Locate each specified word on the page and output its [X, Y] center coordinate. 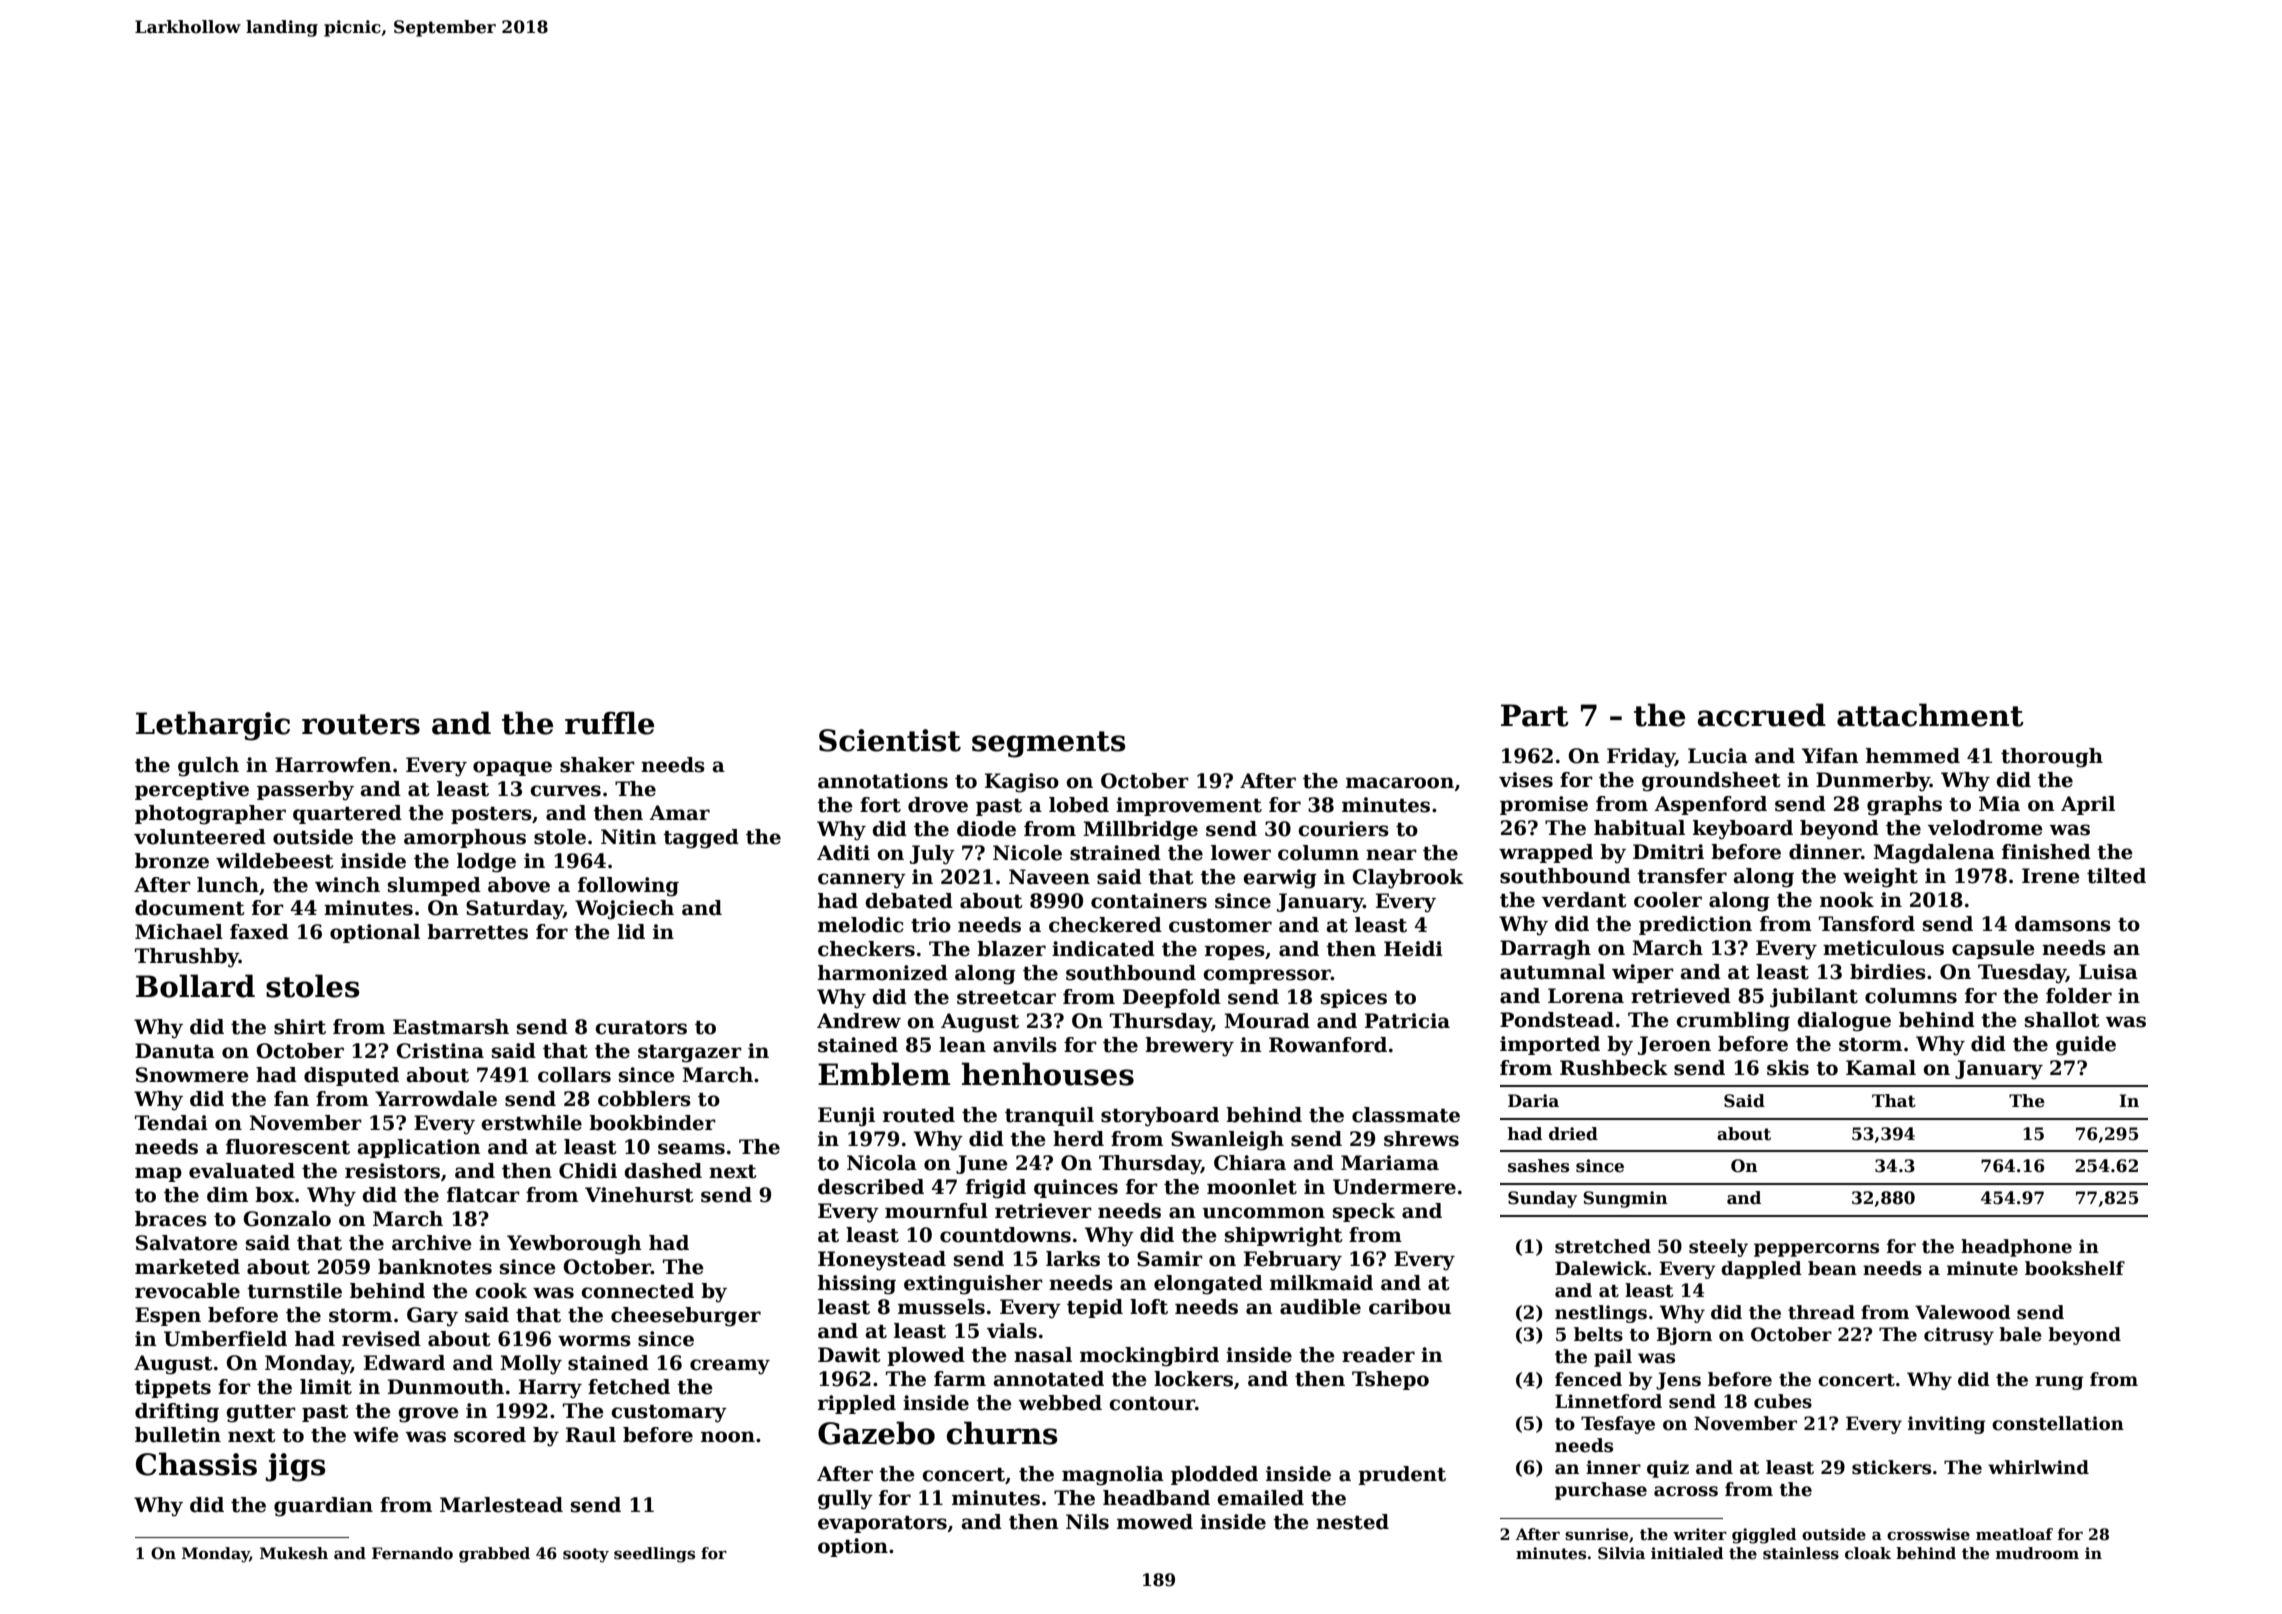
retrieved [1681, 996]
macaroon [1400, 783]
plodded [1214, 1475]
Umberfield [225, 1339]
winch [347, 885]
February [1293, 1261]
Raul [591, 1435]
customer [1220, 926]
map [158, 1174]
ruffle [609, 723]
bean [1832, 1268]
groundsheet [1711, 782]
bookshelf [2075, 1268]
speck [1364, 1212]
